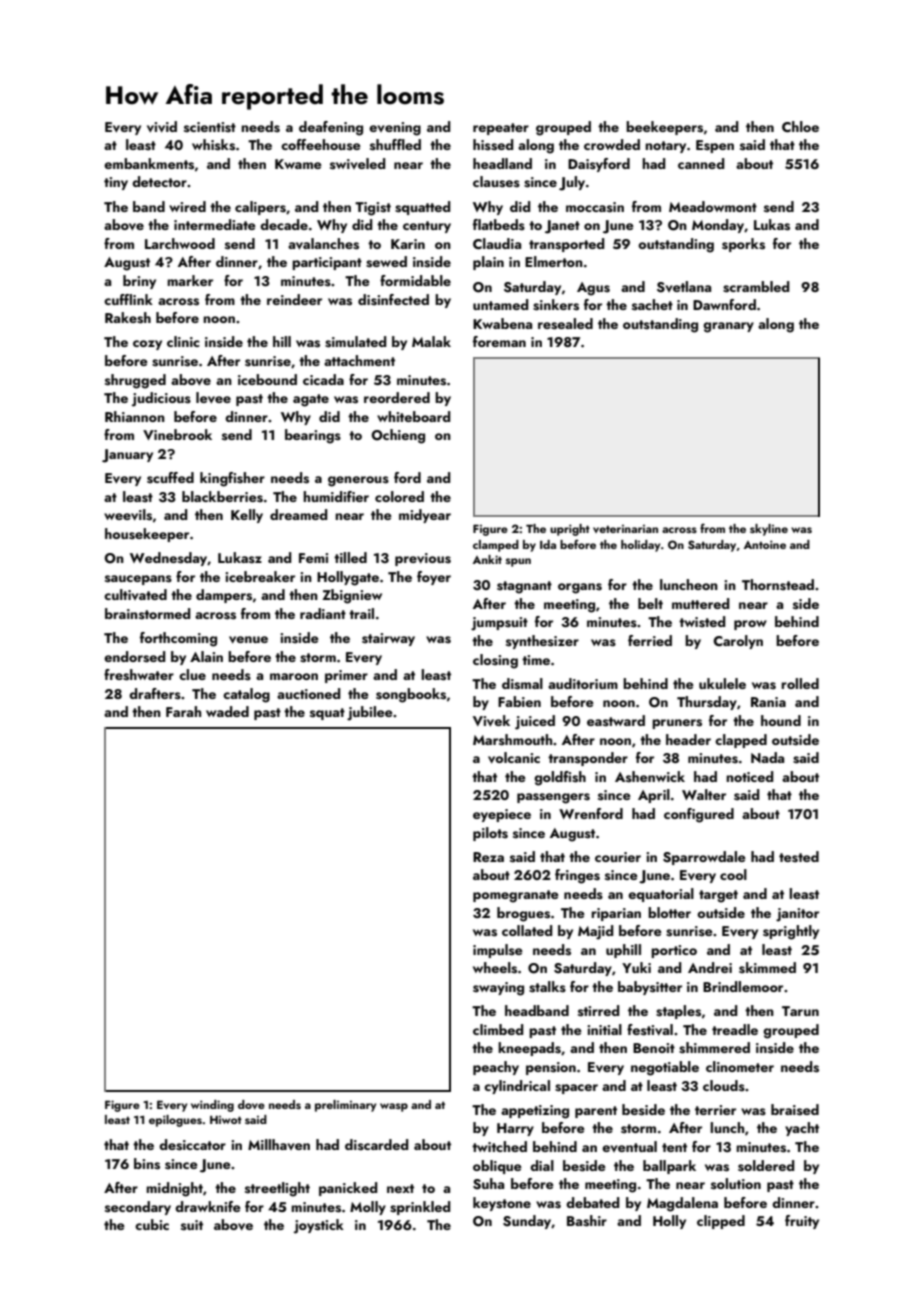 This screenshot has height=1308, width=924. What do you see at coordinates (394, 1107) in the screenshot?
I see `wasp` at bounding box center [394, 1107].
